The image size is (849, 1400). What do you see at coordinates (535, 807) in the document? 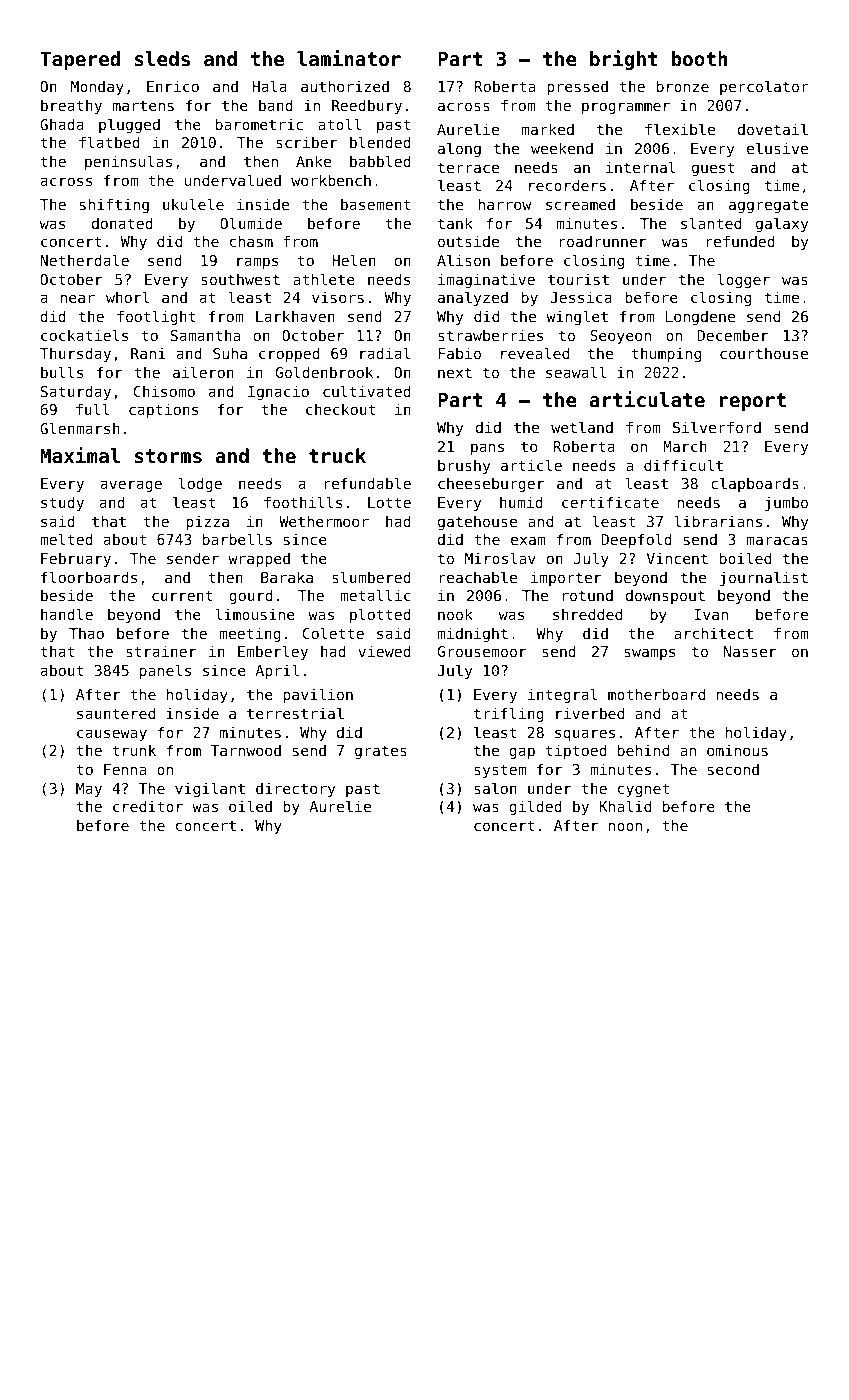
I see `gilded` at bounding box center [535, 807].
